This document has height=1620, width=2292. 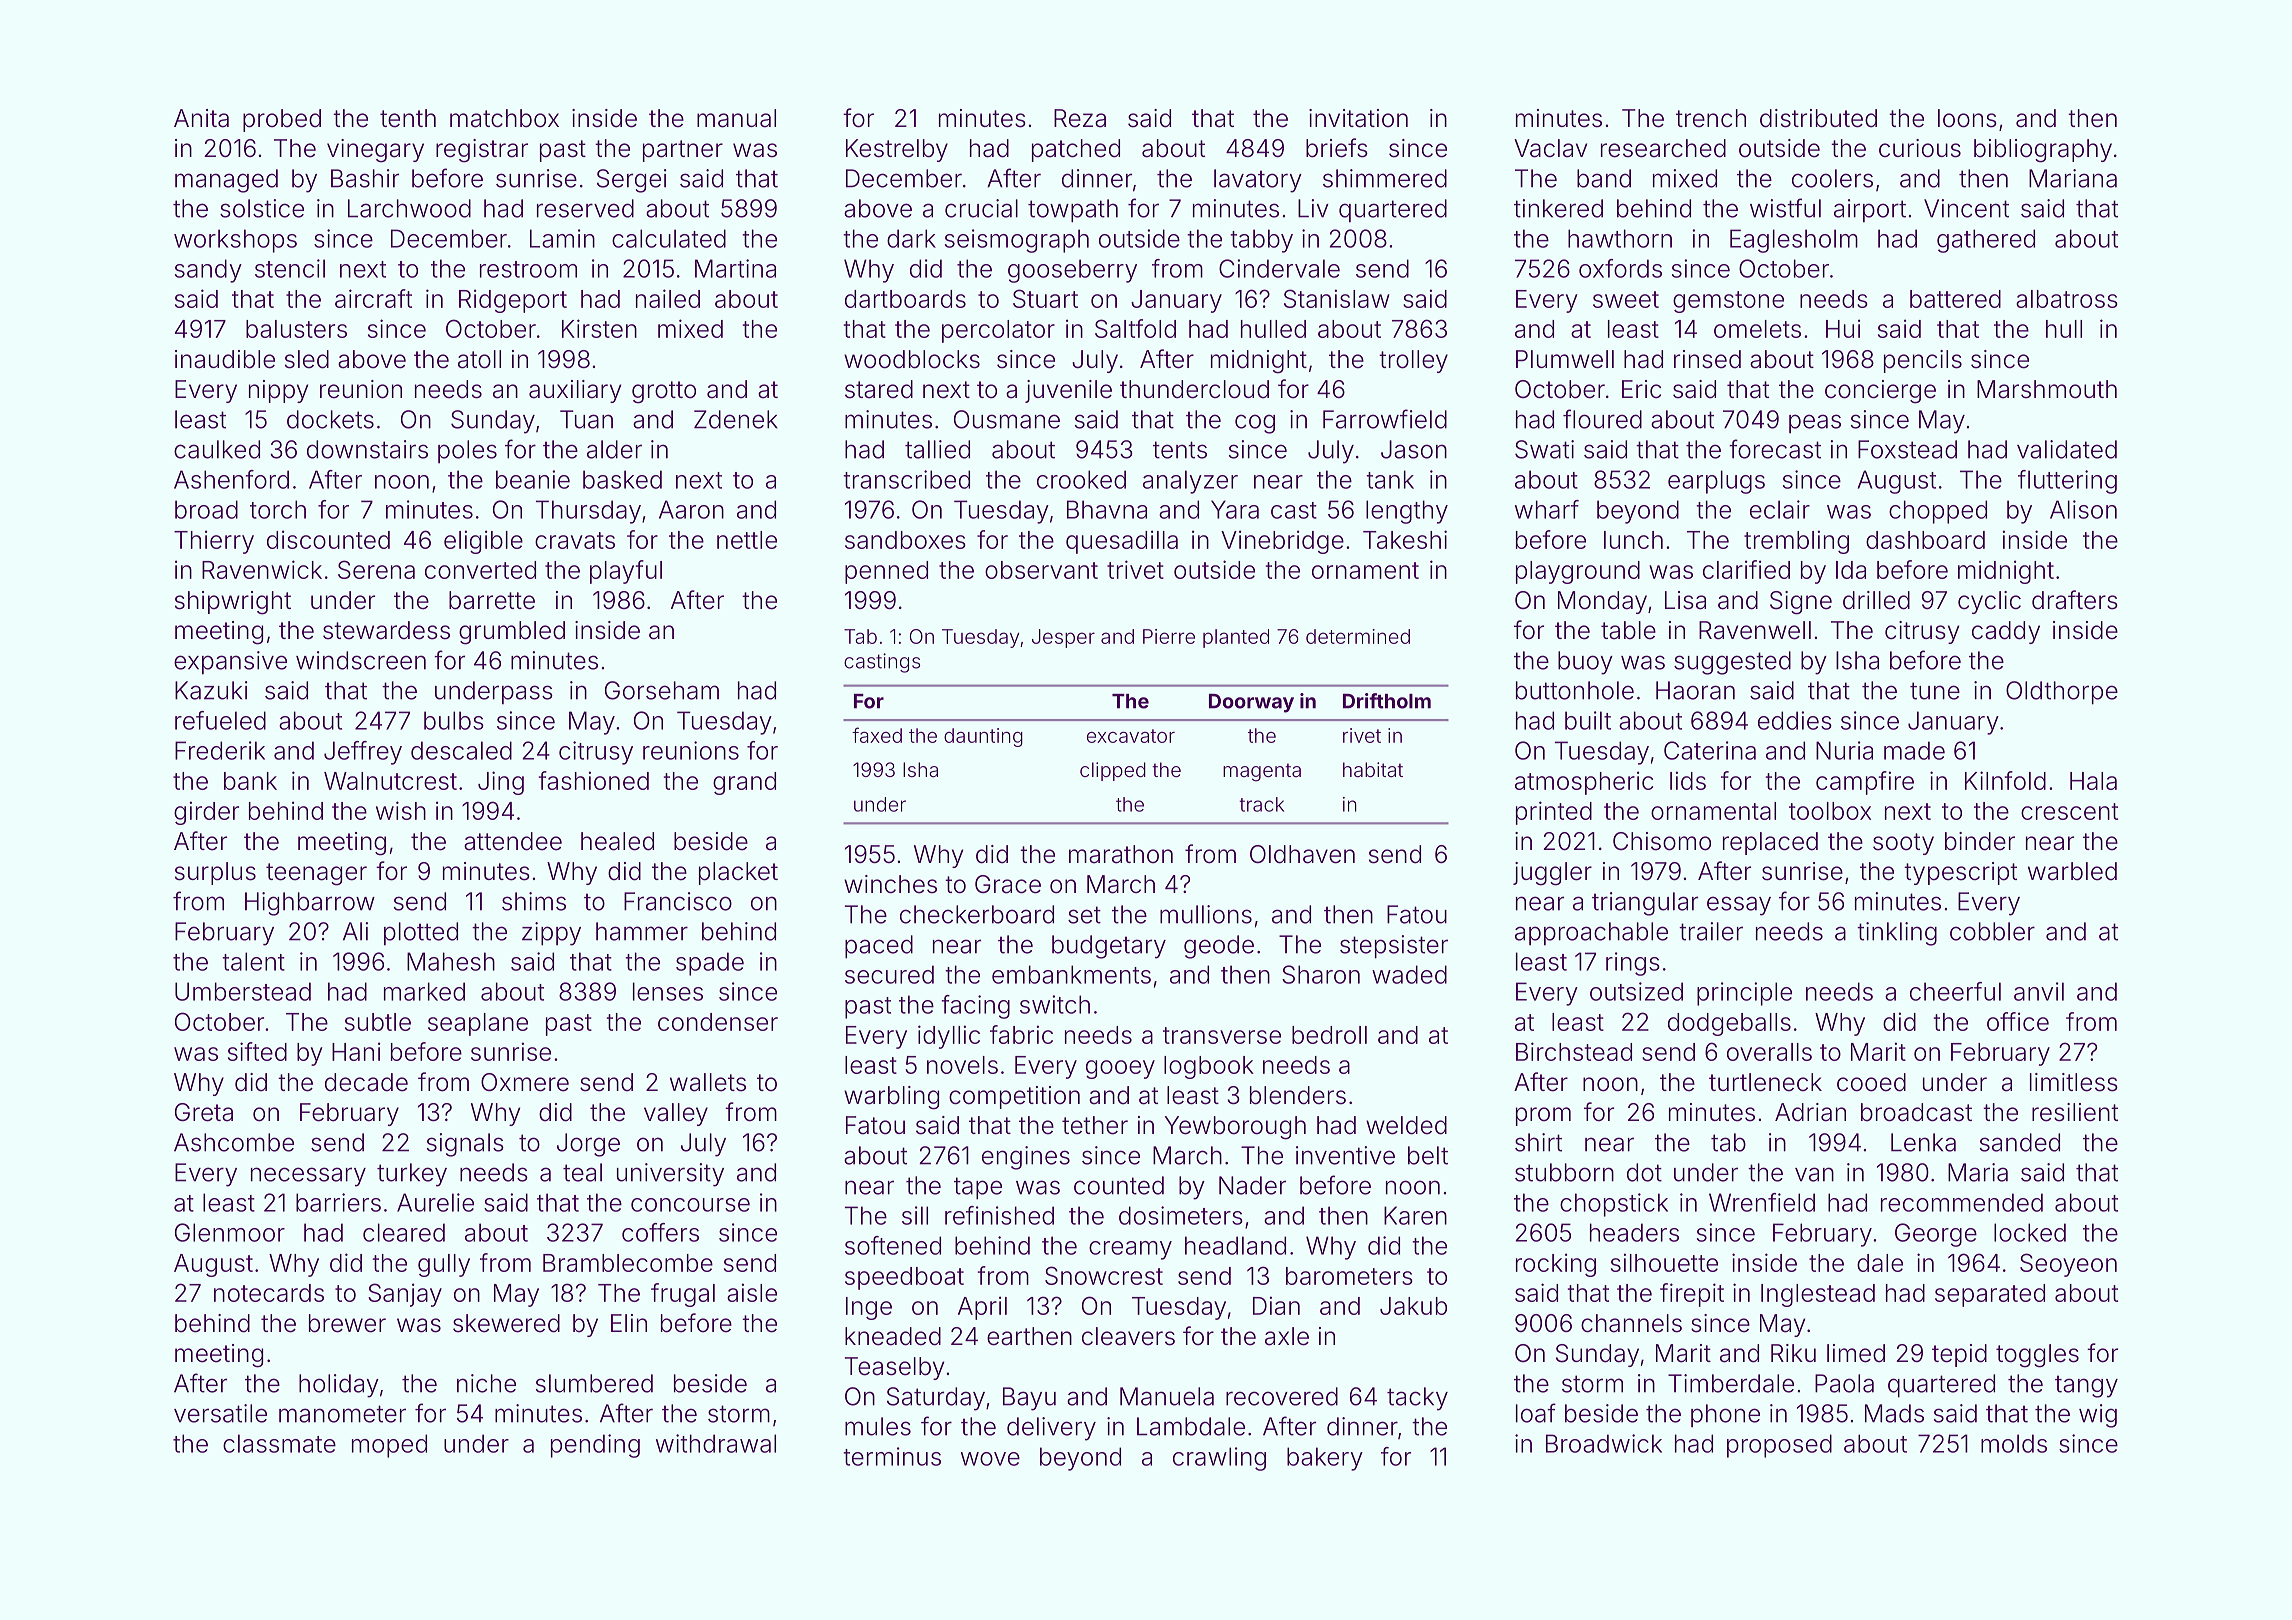 What do you see at coordinates (1390, 479) in the document?
I see `tank` at bounding box center [1390, 479].
